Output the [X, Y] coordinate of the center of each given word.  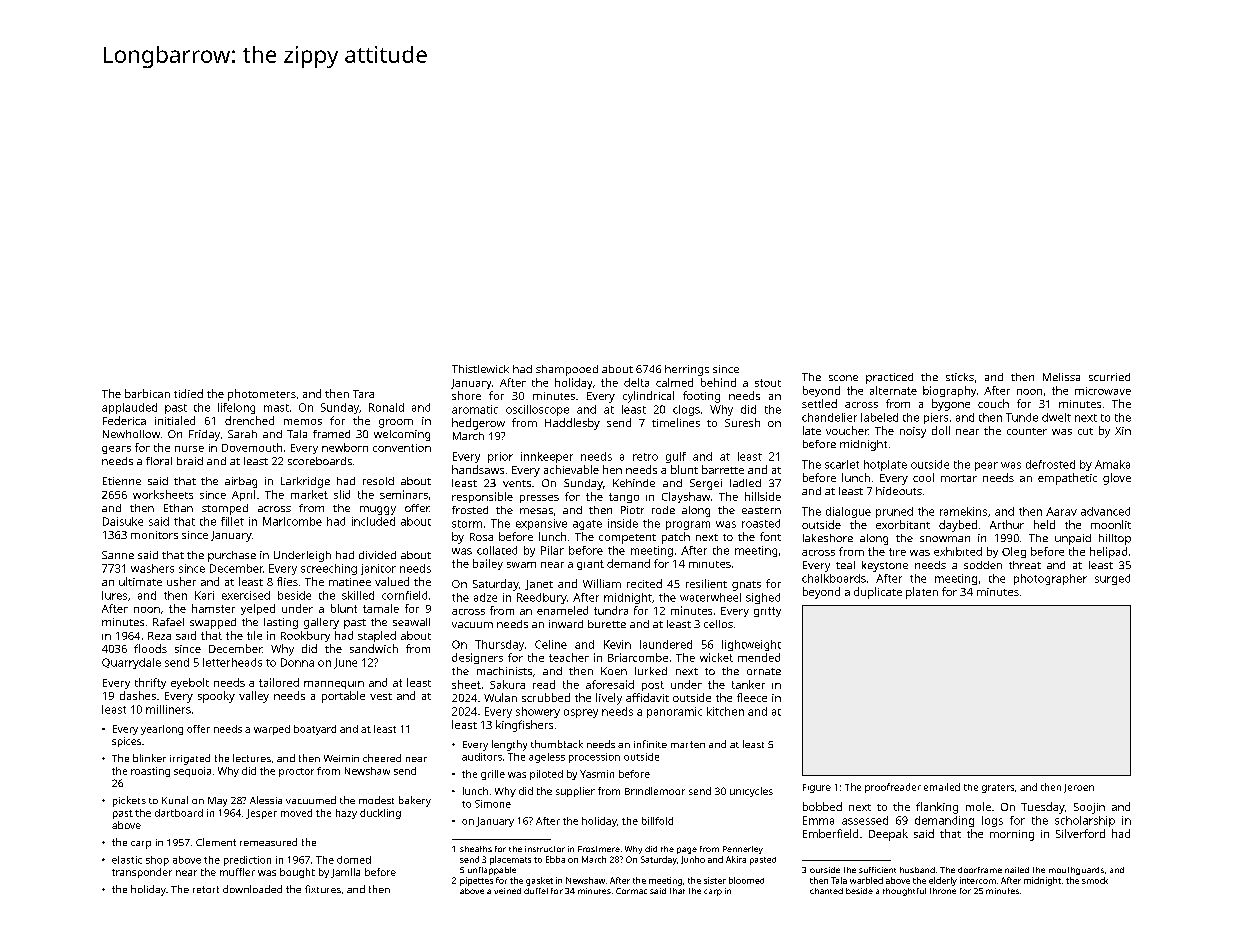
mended [759, 657]
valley [254, 697]
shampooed [567, 370]
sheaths [476, 849]
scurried [1109, 377]
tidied [188, 393]
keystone [885, 566]
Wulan [500, 697]
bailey [488, 564]
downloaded [252, 889]
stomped [225, 509]
